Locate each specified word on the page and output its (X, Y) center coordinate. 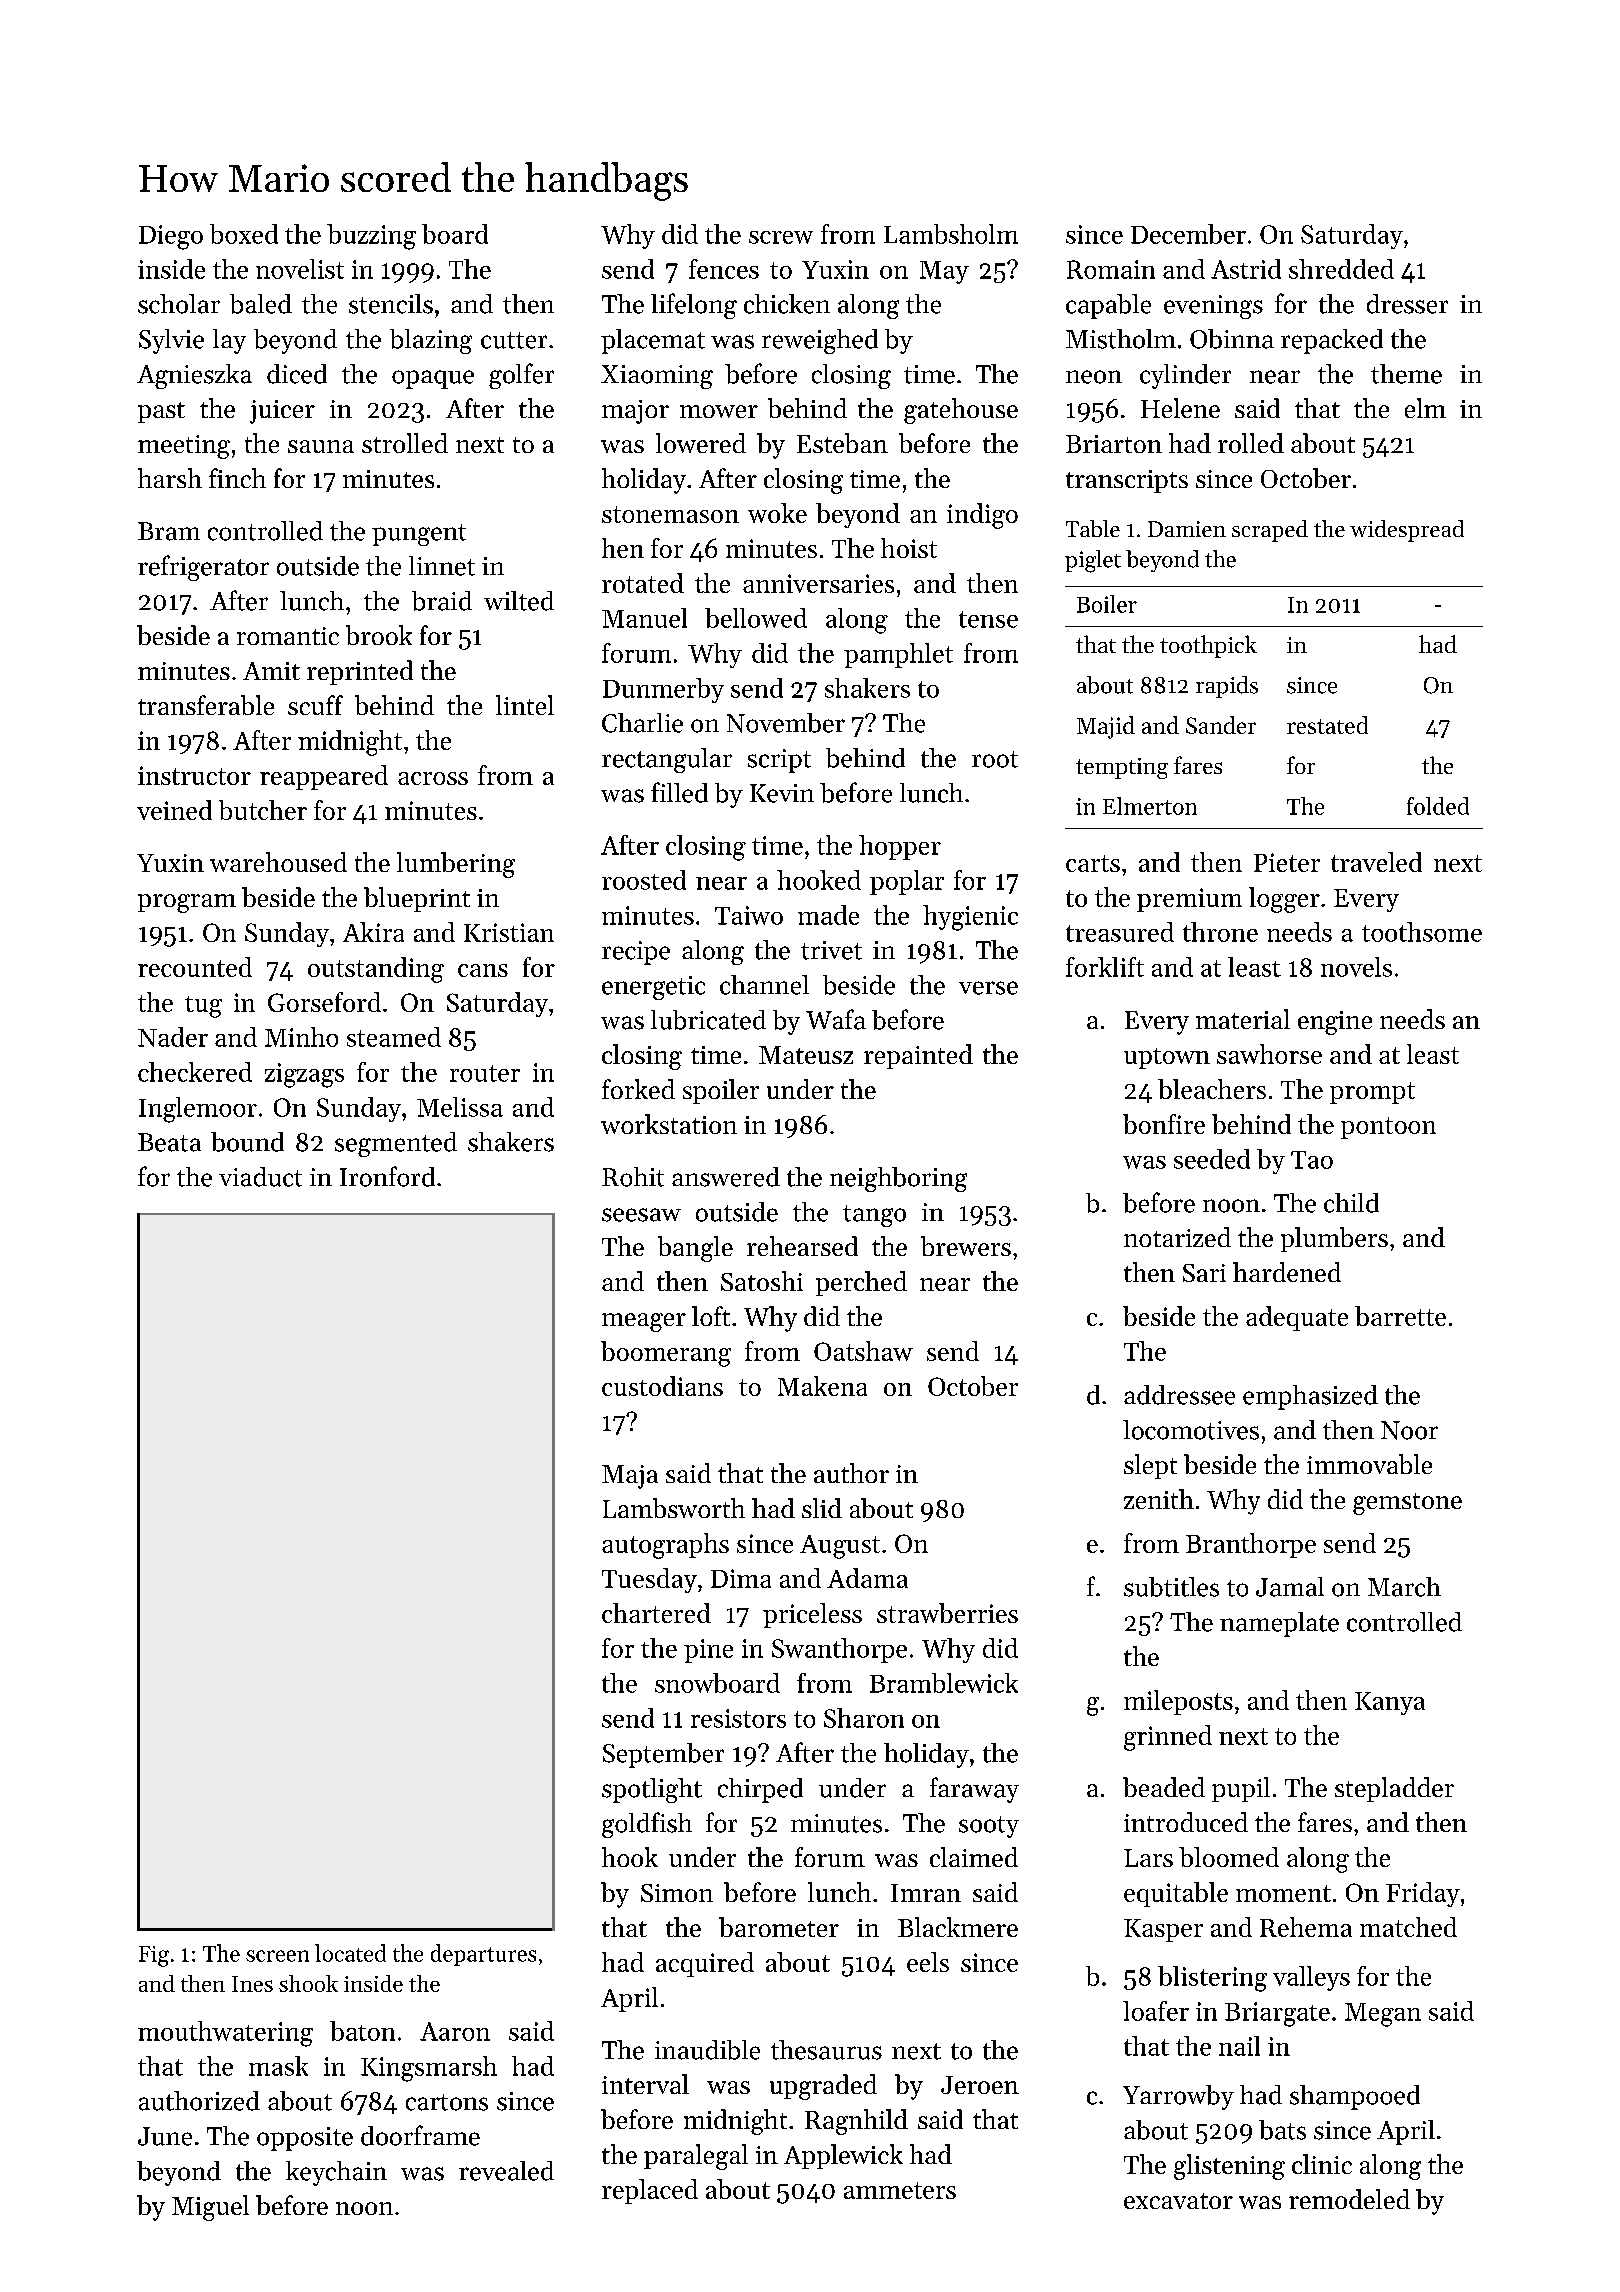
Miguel (210, 2208)
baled (261, 304)
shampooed (1355, 2097)
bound (247, 1142)
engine (1335, 1023)
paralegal (696, 2157)
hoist (909, 548)
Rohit (633, 1177)
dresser (1407, 304)
